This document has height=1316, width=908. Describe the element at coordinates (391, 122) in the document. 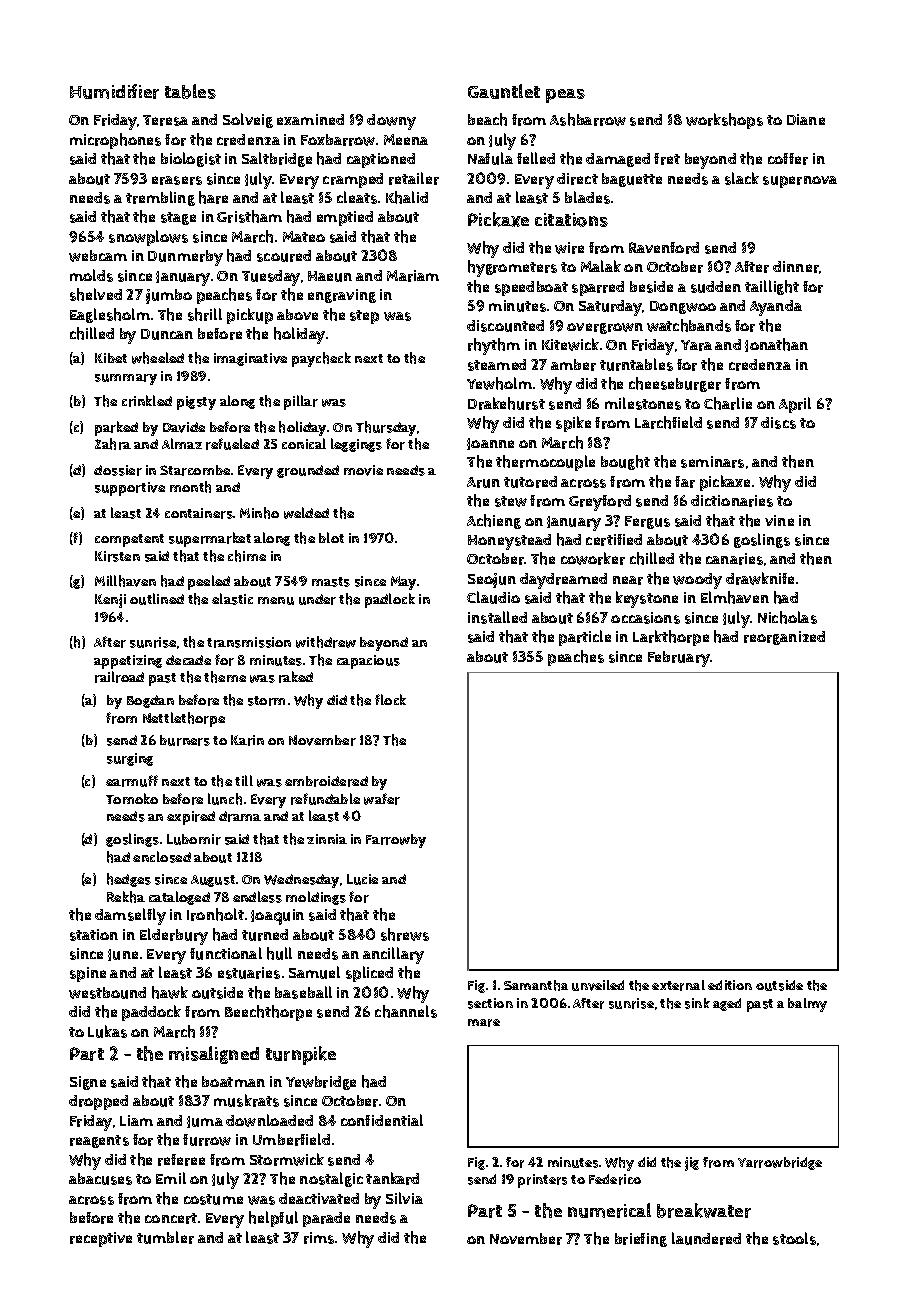

I see `downy` at that location.
